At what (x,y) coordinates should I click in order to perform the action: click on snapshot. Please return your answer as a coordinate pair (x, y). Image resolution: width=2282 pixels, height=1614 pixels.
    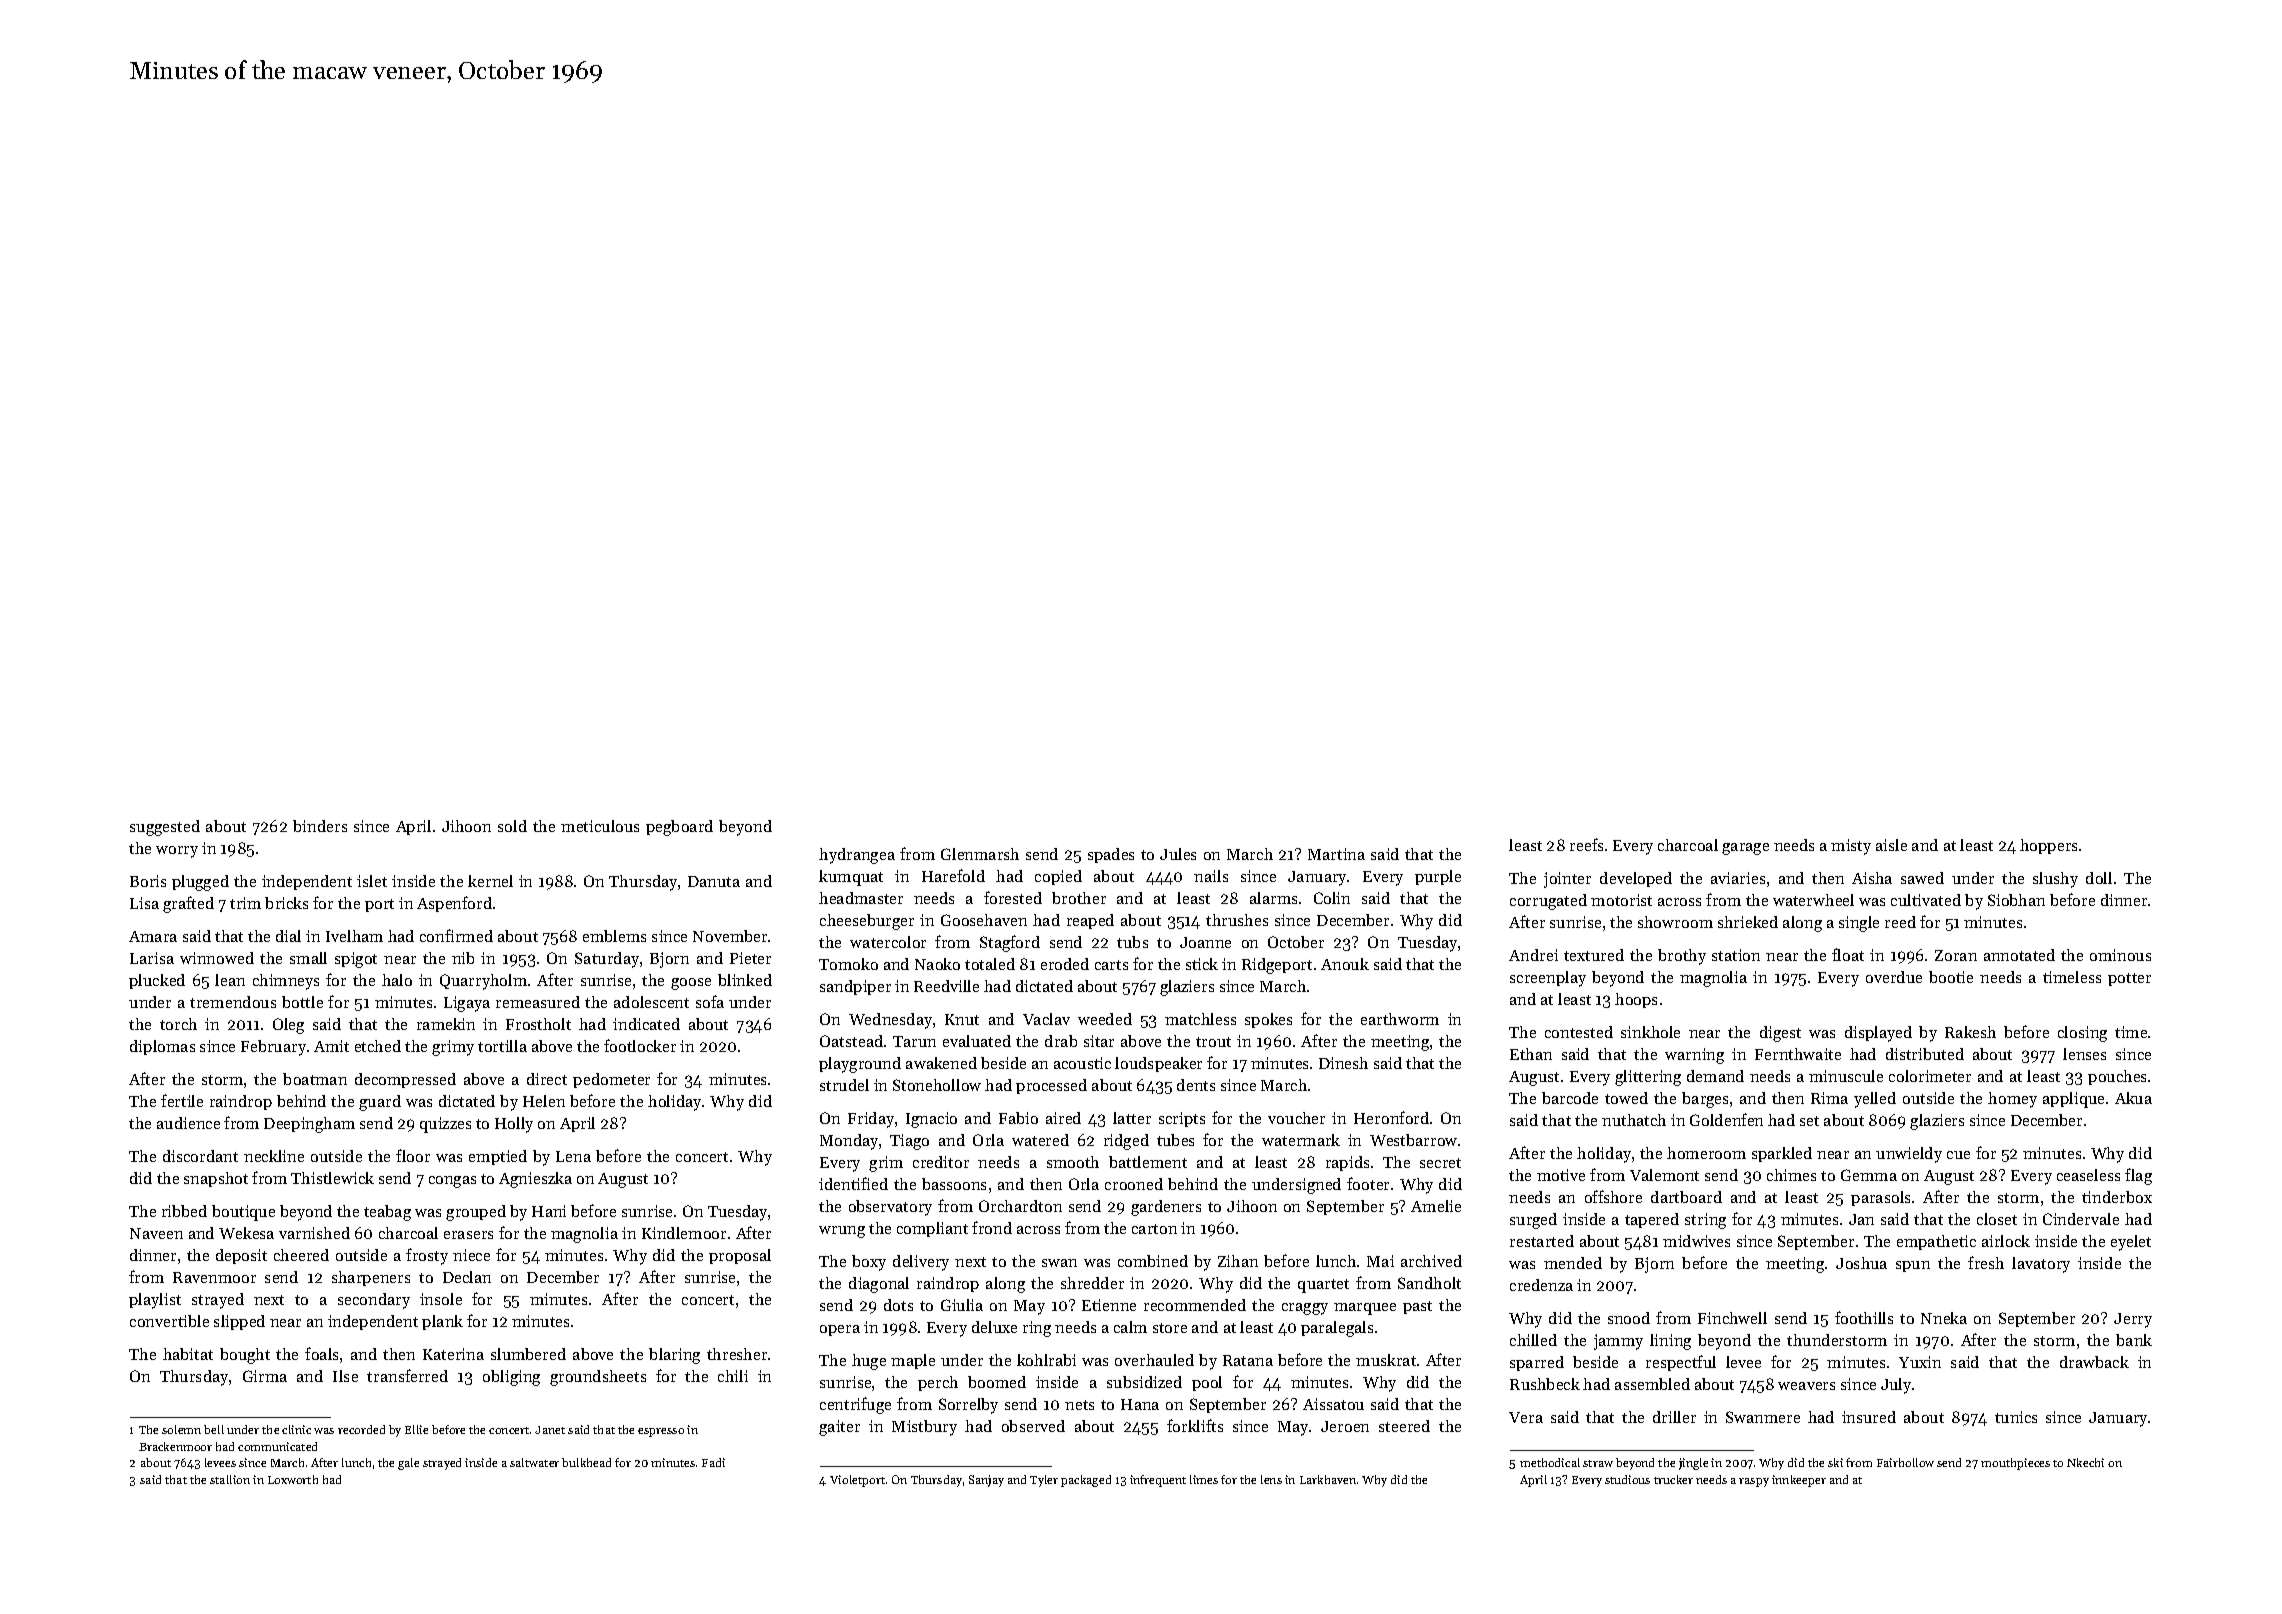
    Looking at the image, I should click on (216, 1179).
